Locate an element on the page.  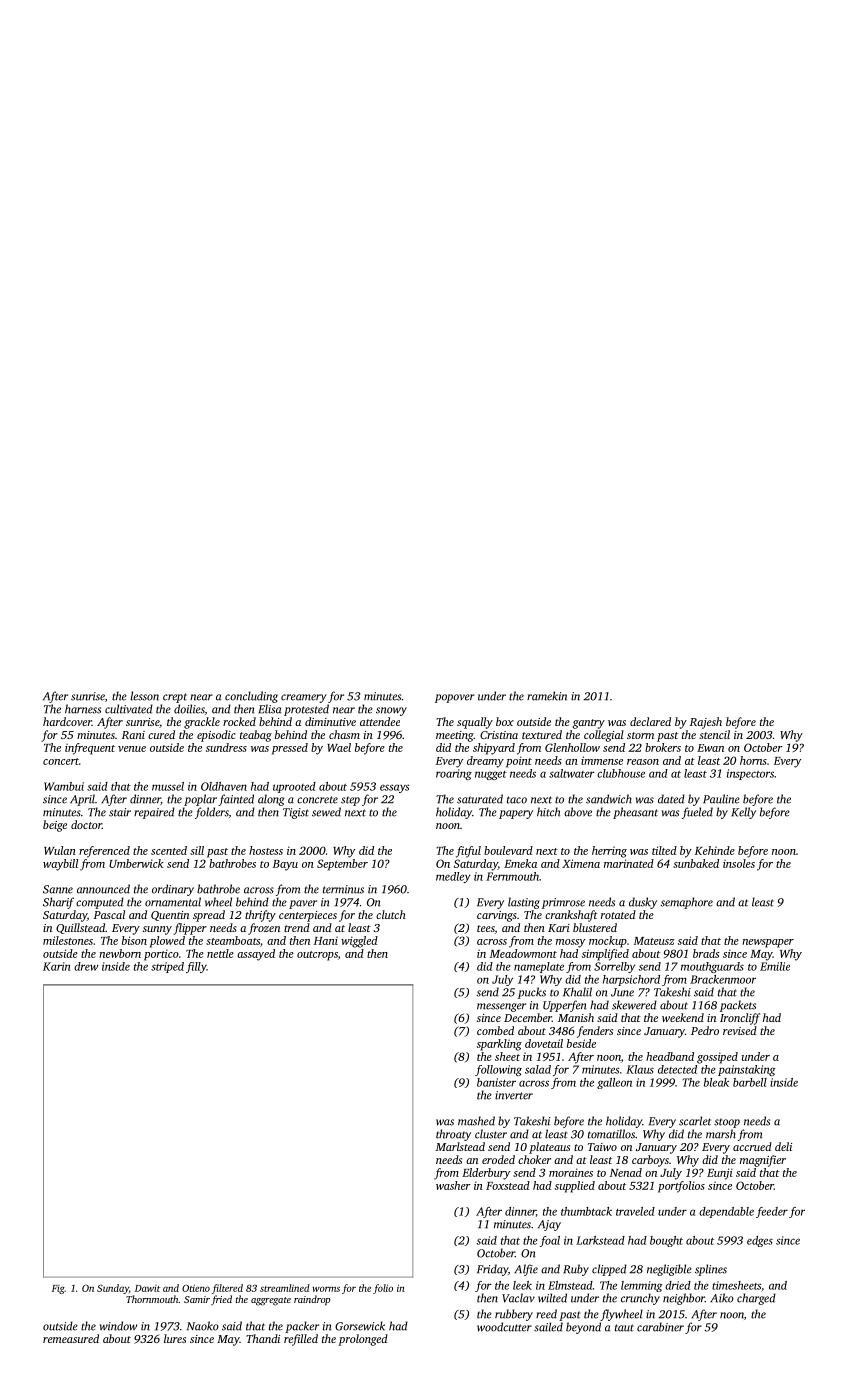
wiggled is located at coordinates (359, 942).
